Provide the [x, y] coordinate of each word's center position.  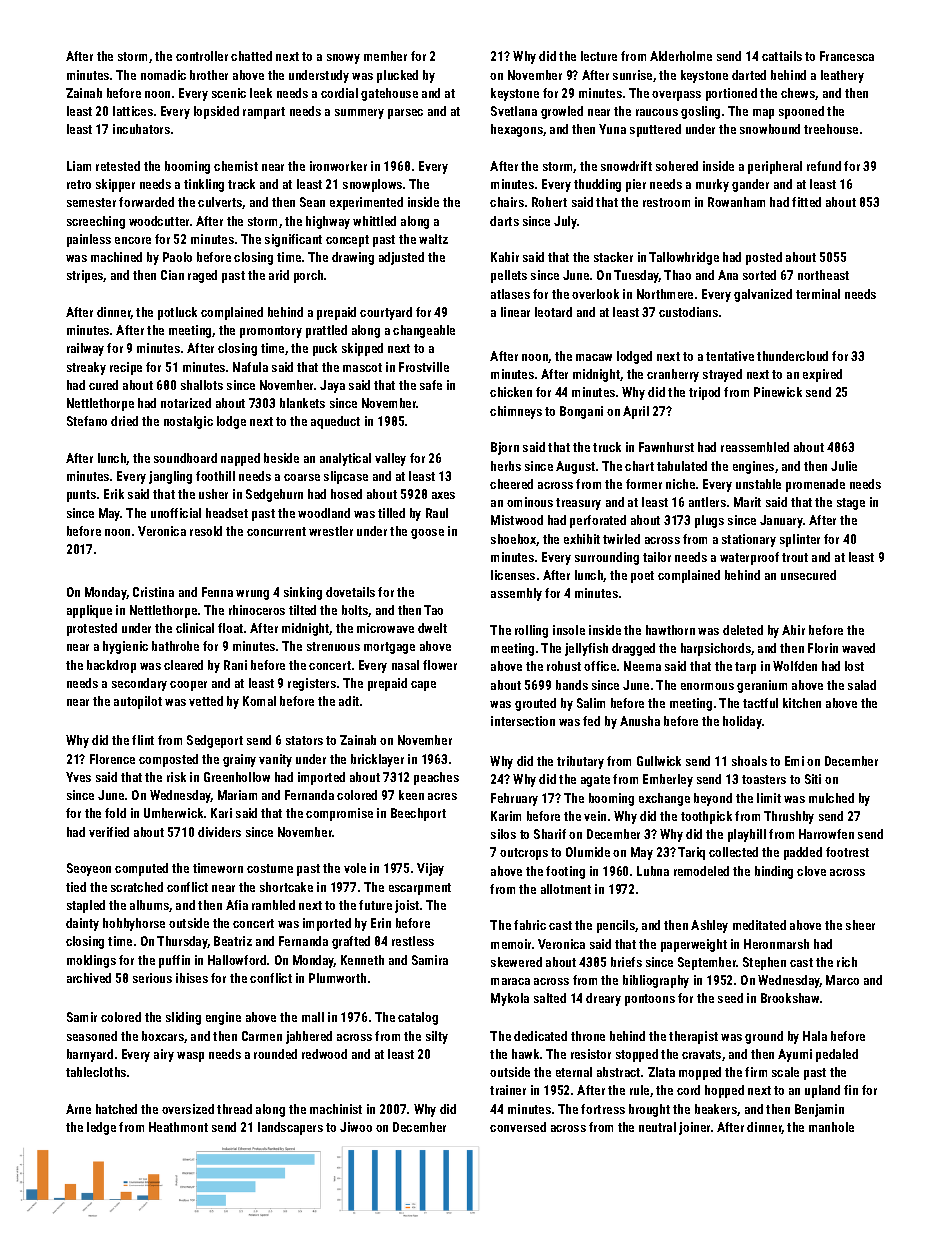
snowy [343, 59]
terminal [818, 294]
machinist [336, 1109]
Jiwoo [356, 1127]
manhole [831, 1127]
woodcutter [159, 221]
